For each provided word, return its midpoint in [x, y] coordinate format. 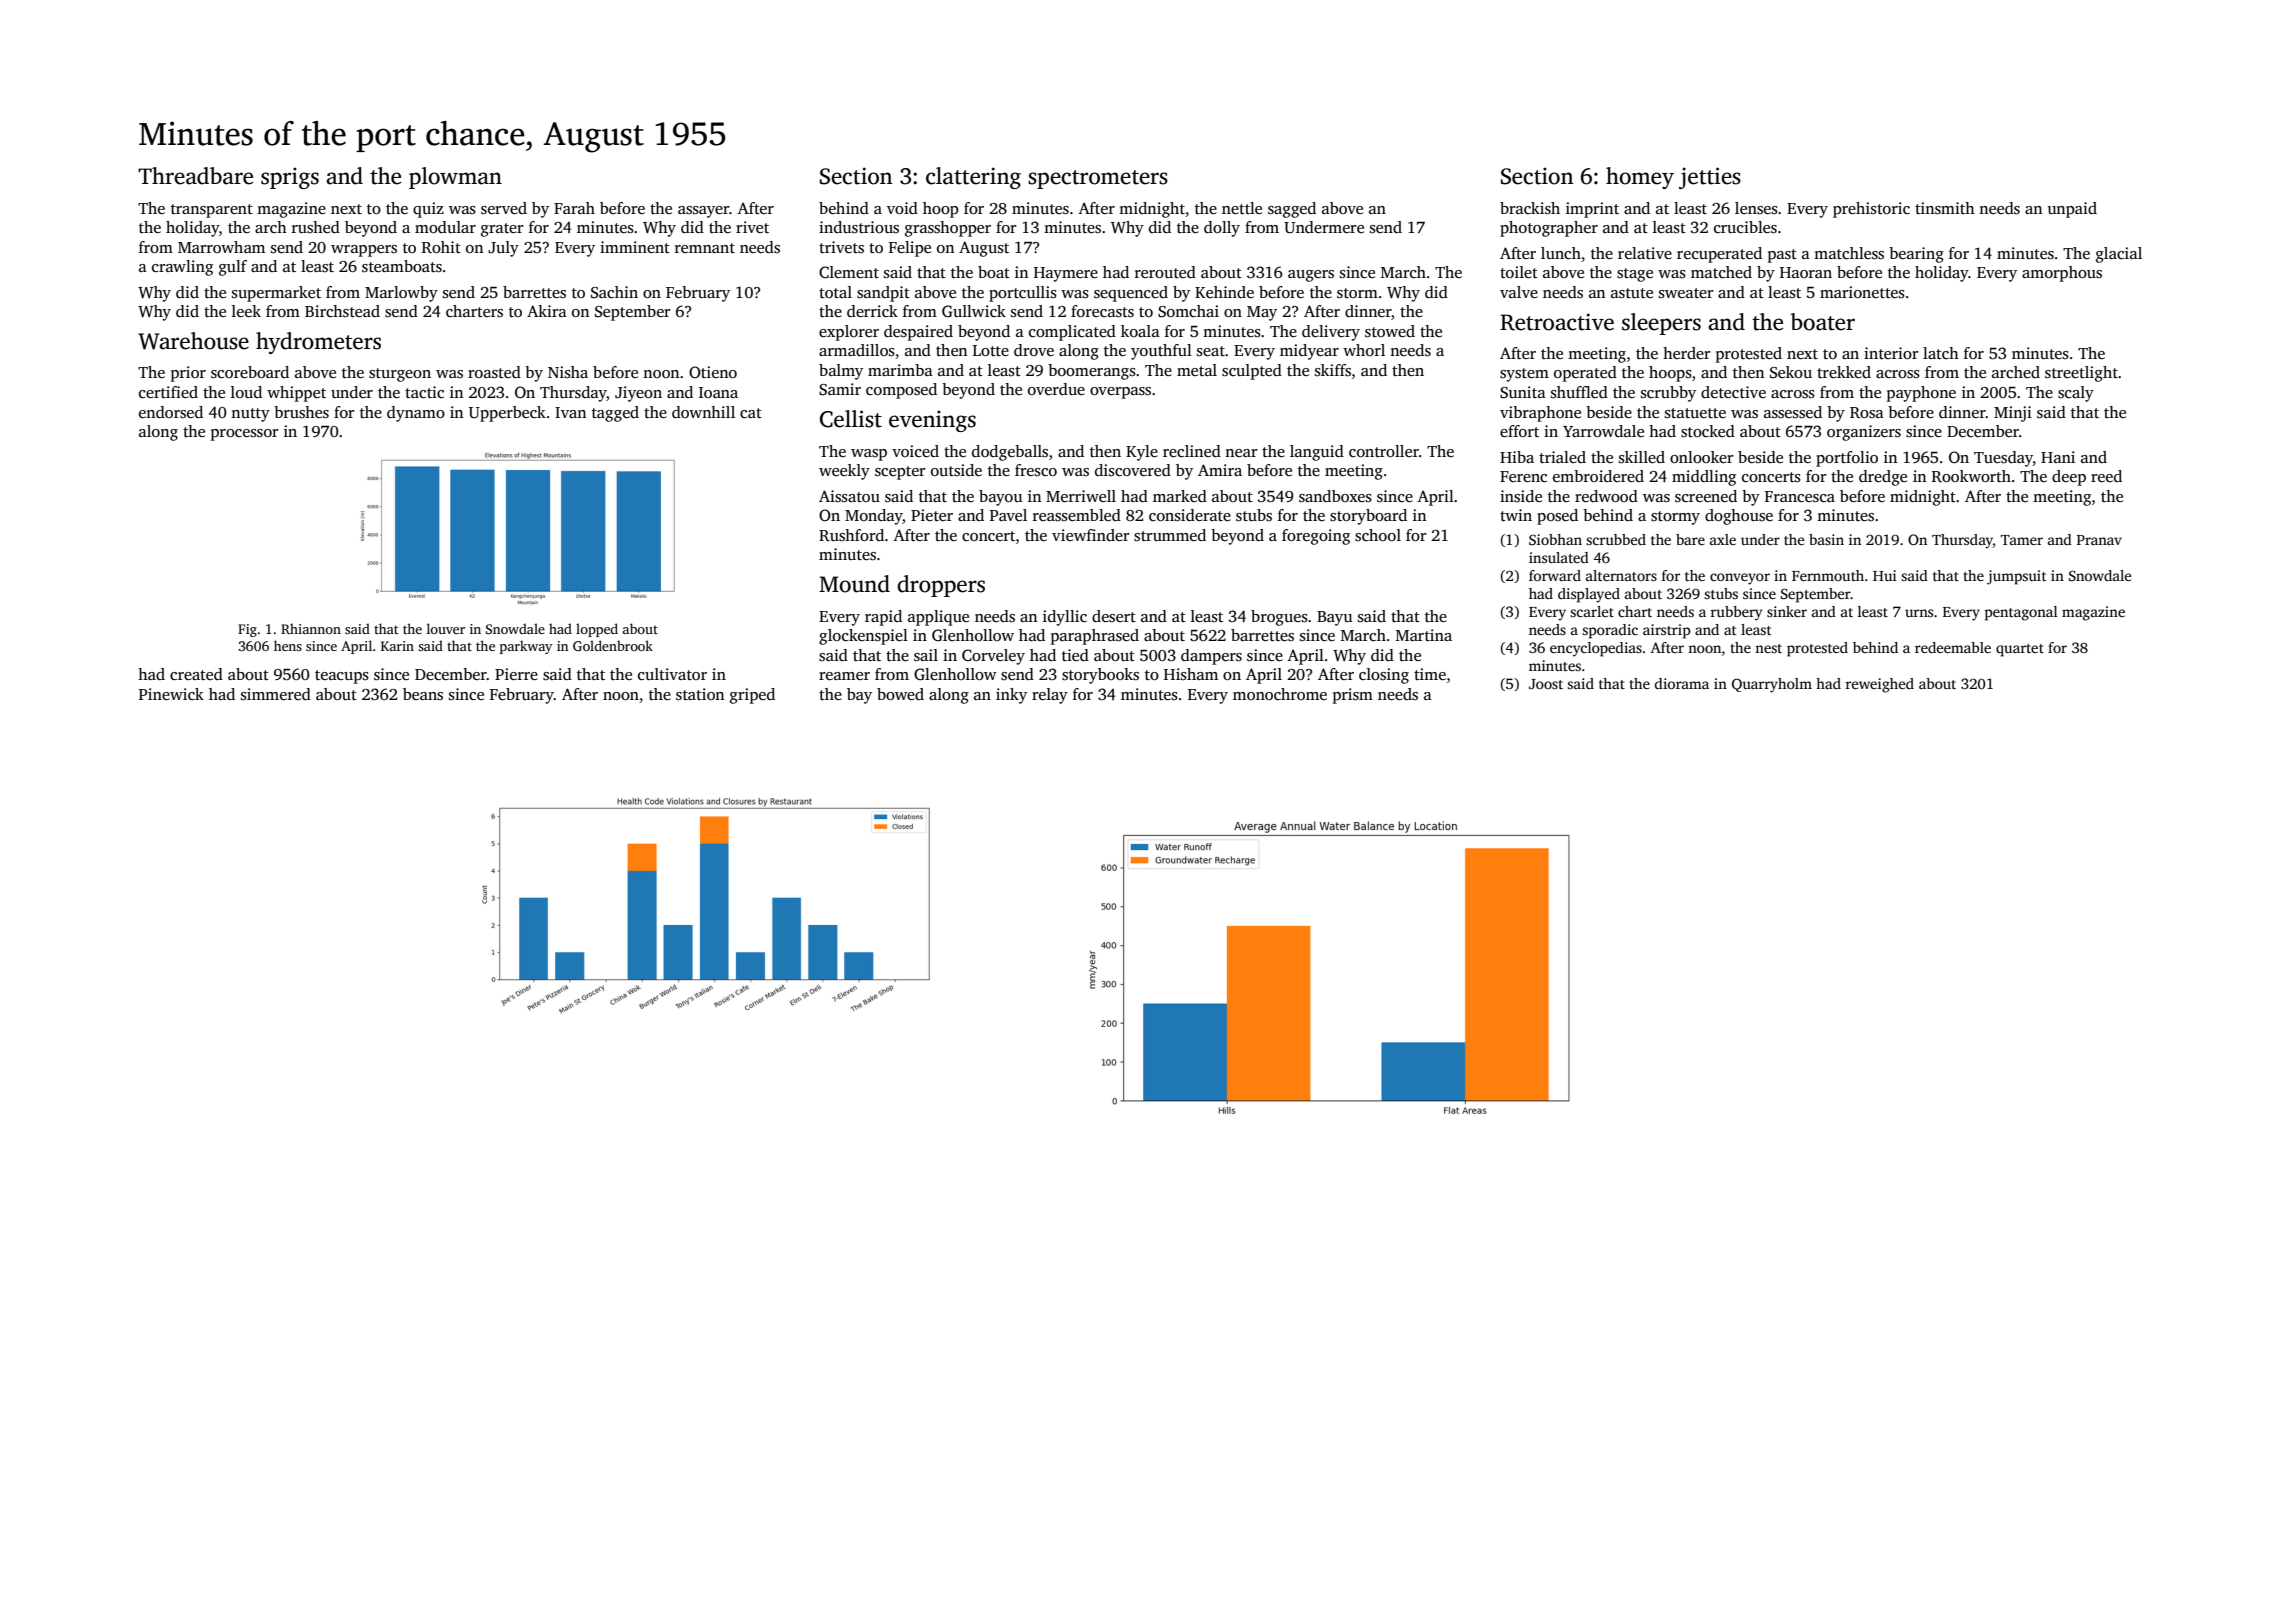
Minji [2013, 414]
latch [1941, 353]
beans [423, 694]
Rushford [851, 535]
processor [245, 435]
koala [1140, 331]
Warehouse [193, 341]
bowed [900, 694]
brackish [1530, 208]
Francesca [1799, 497]
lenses [1756, 208]
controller [1384, 451]
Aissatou [849, 496]
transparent [212, 211]
